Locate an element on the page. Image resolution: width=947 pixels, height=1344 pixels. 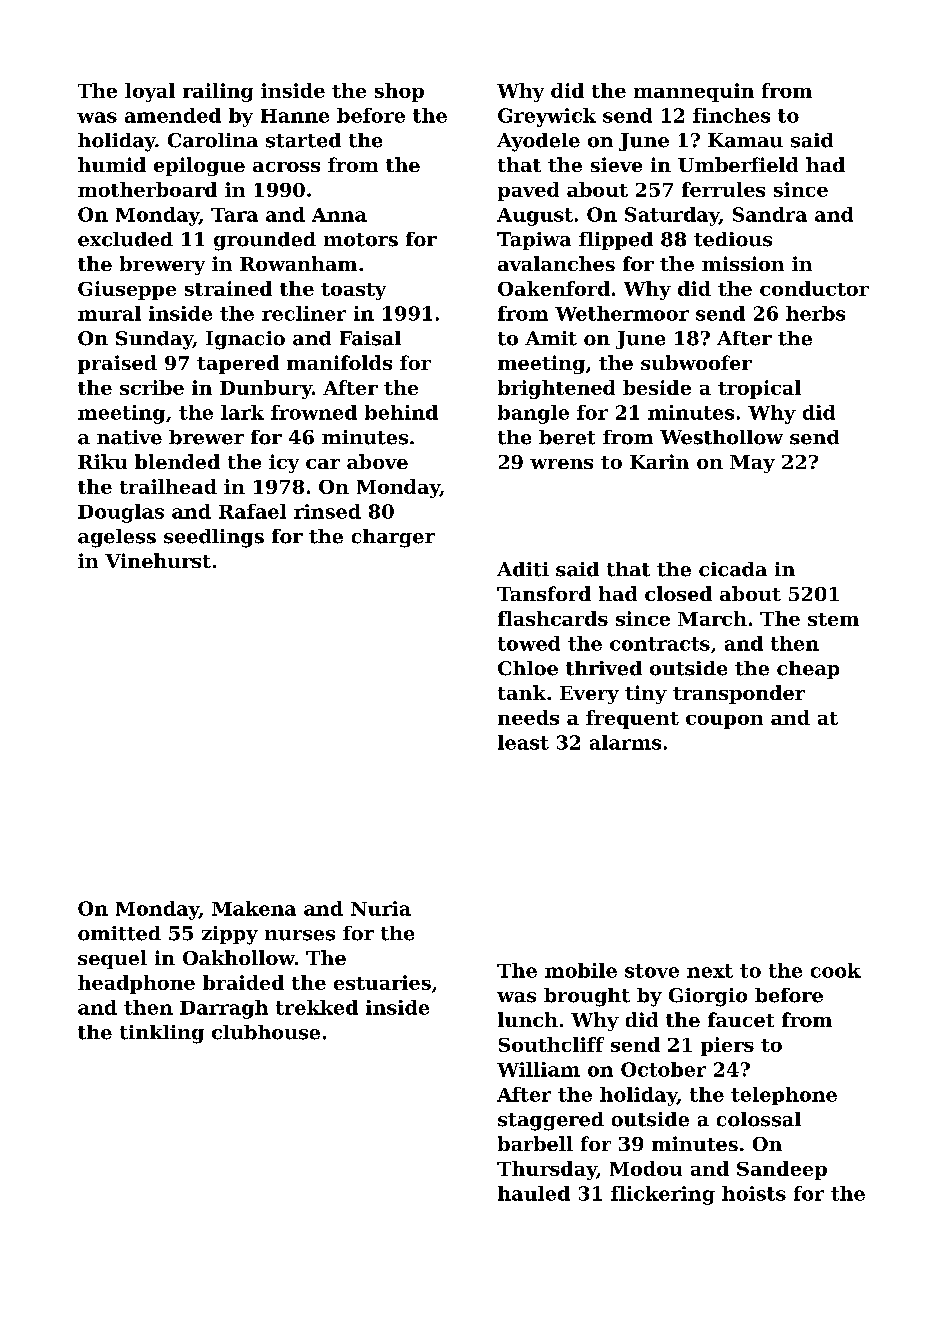
amended is located at coordinates (173, 115).
